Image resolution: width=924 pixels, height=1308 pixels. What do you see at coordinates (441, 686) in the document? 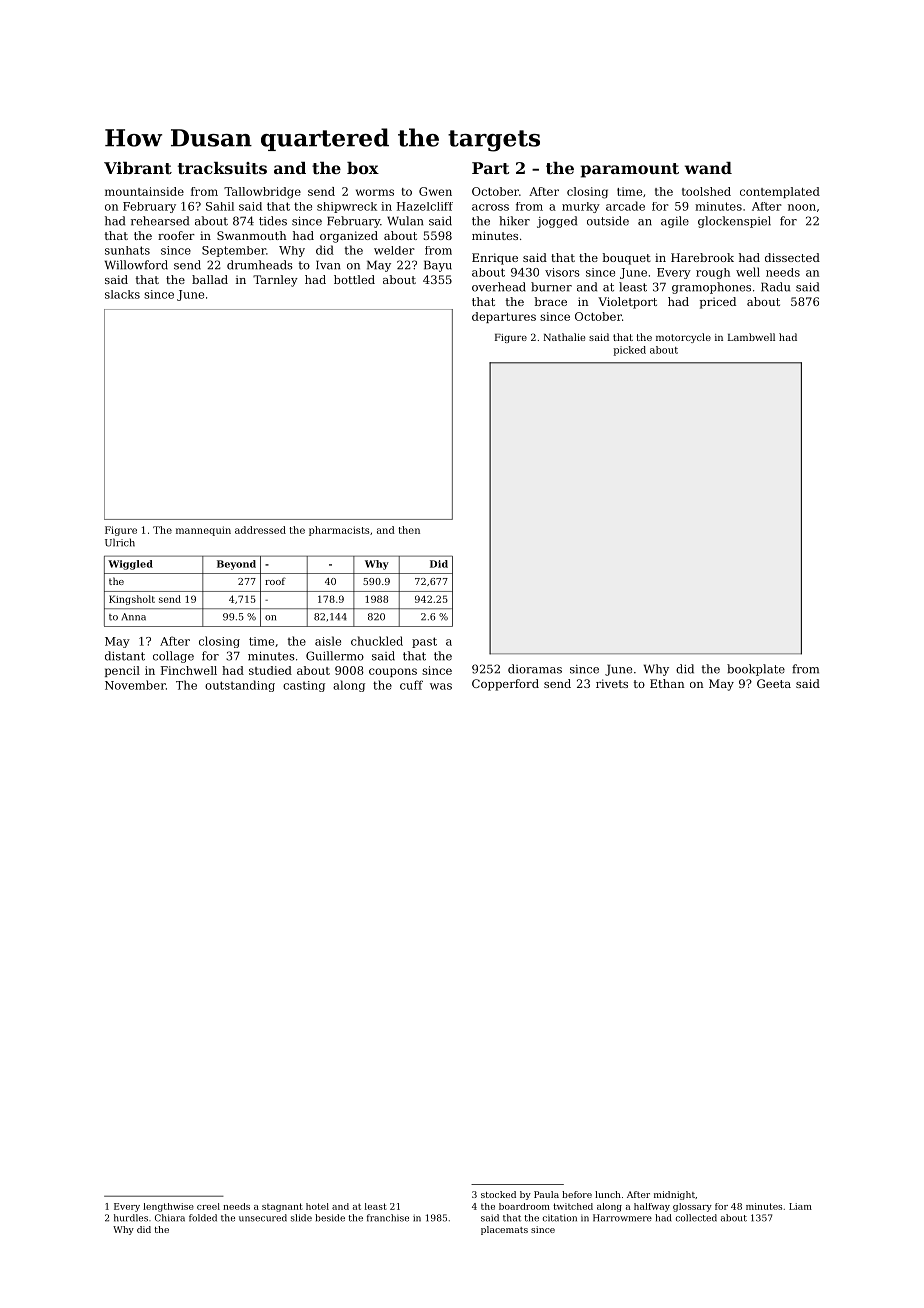
I see `was` at bounding box center [441, 686].
